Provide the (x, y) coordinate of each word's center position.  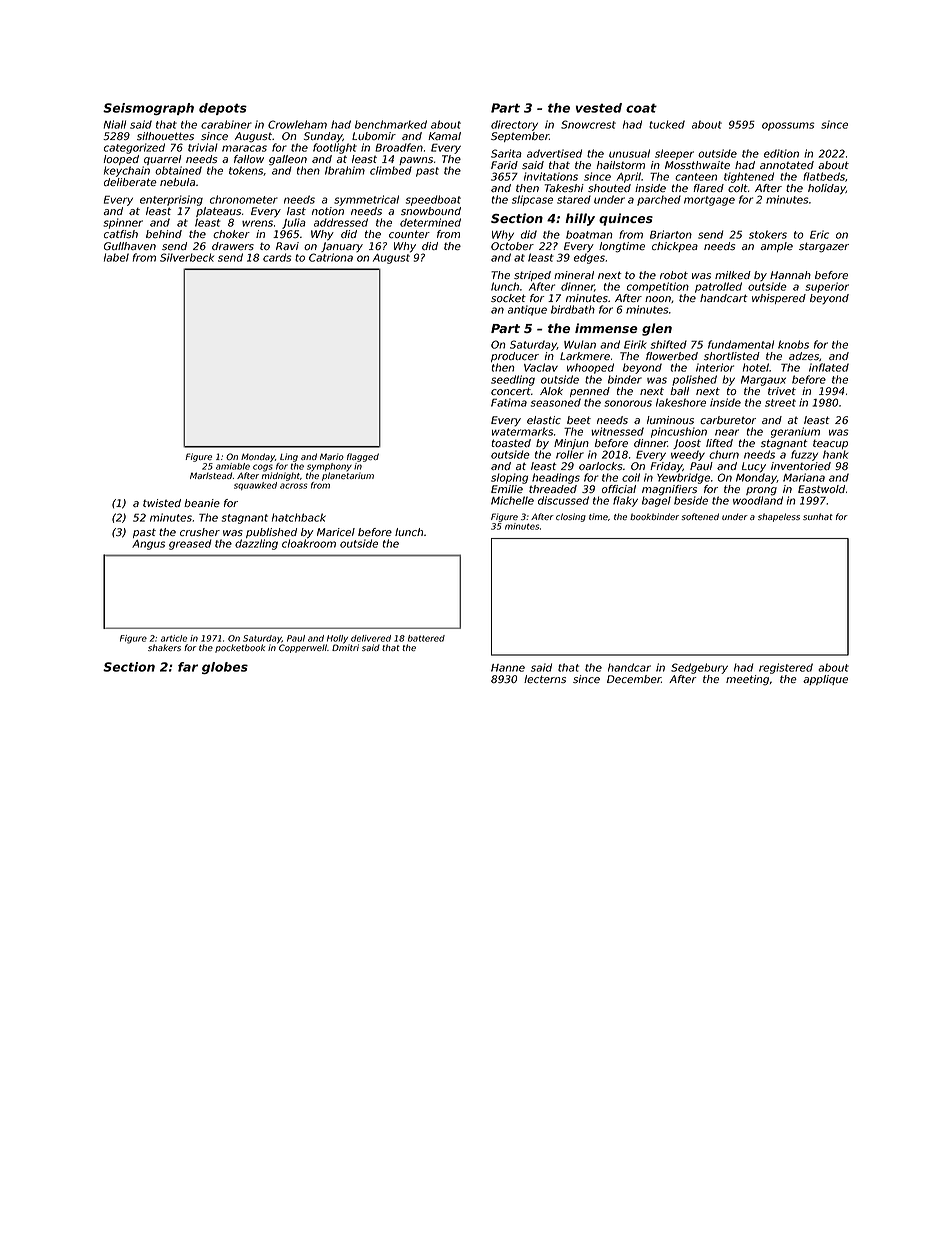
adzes (804, 356)
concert (511, 391)
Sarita (506, 153)
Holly (337, 639)
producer (515, 357)
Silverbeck (187, 257)
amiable (233, 466)
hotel (756, 367)
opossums (788, 126)
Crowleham (297, 124)
